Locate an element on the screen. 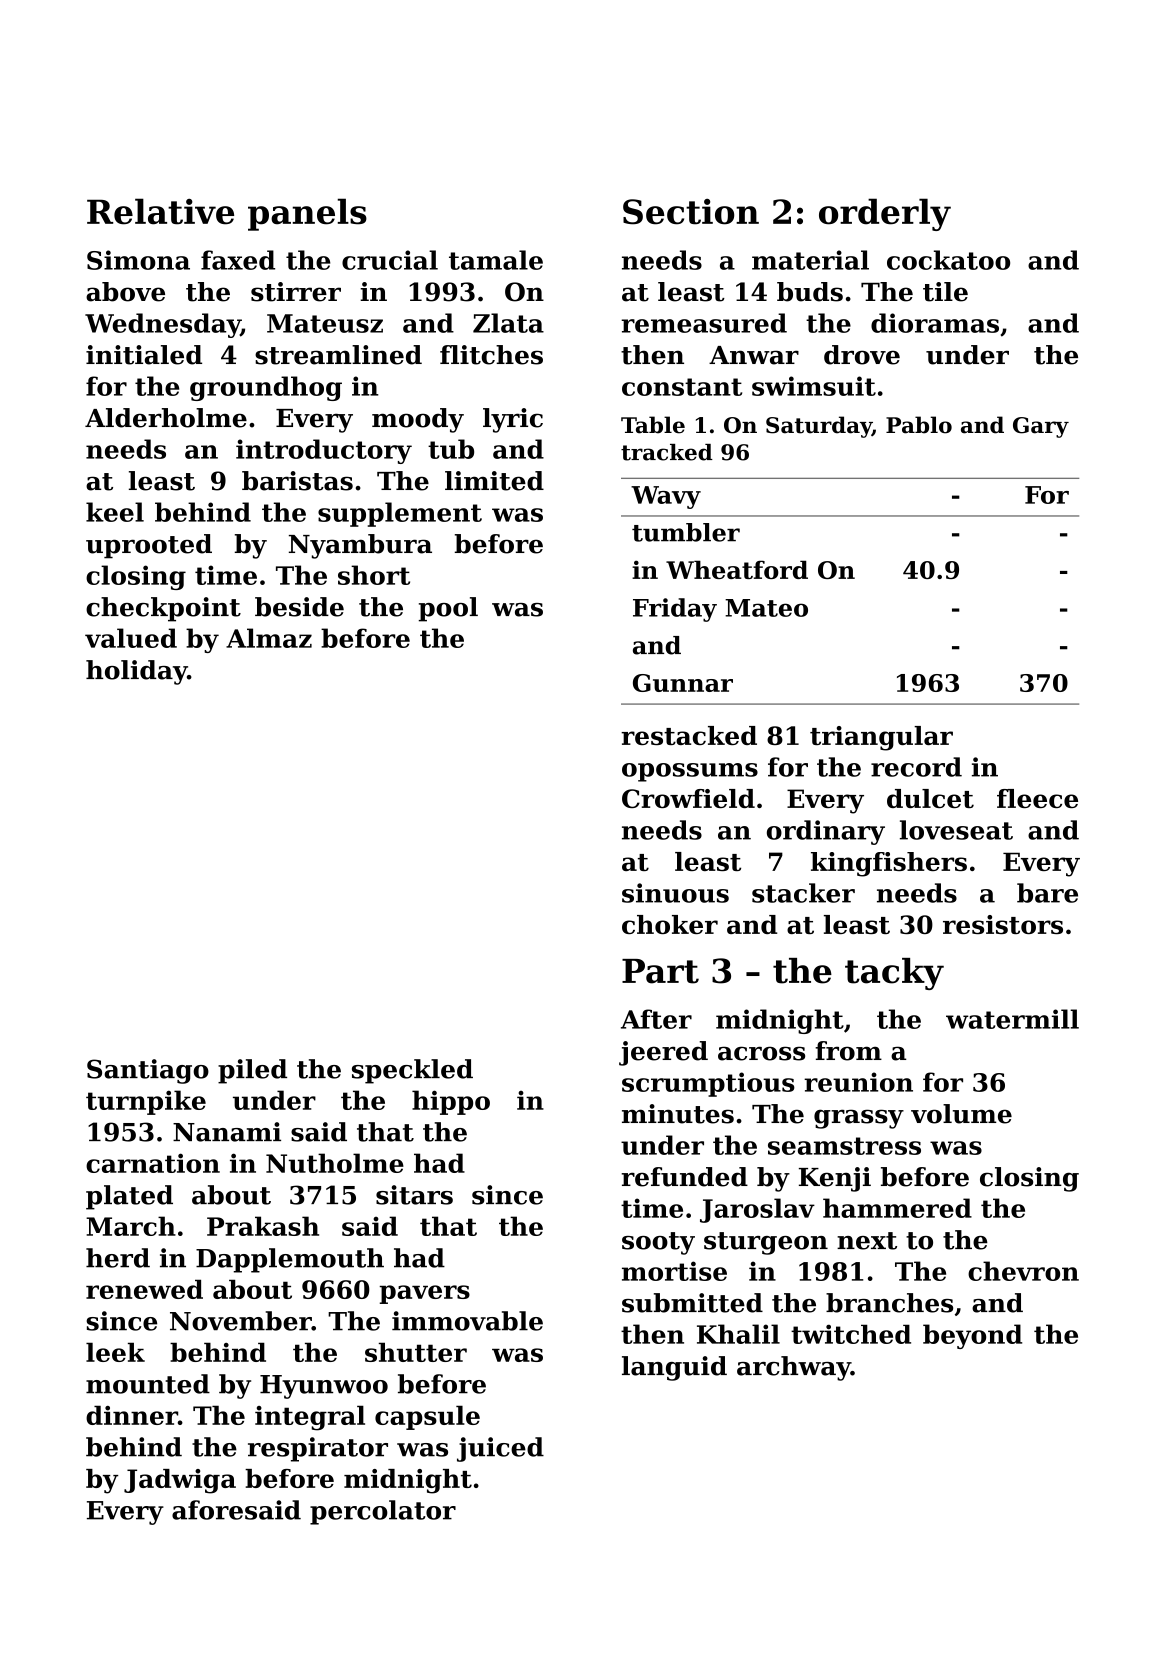 This screenshot has height=1654, width=1165. speckled is located at coordinates (412, 1071).
